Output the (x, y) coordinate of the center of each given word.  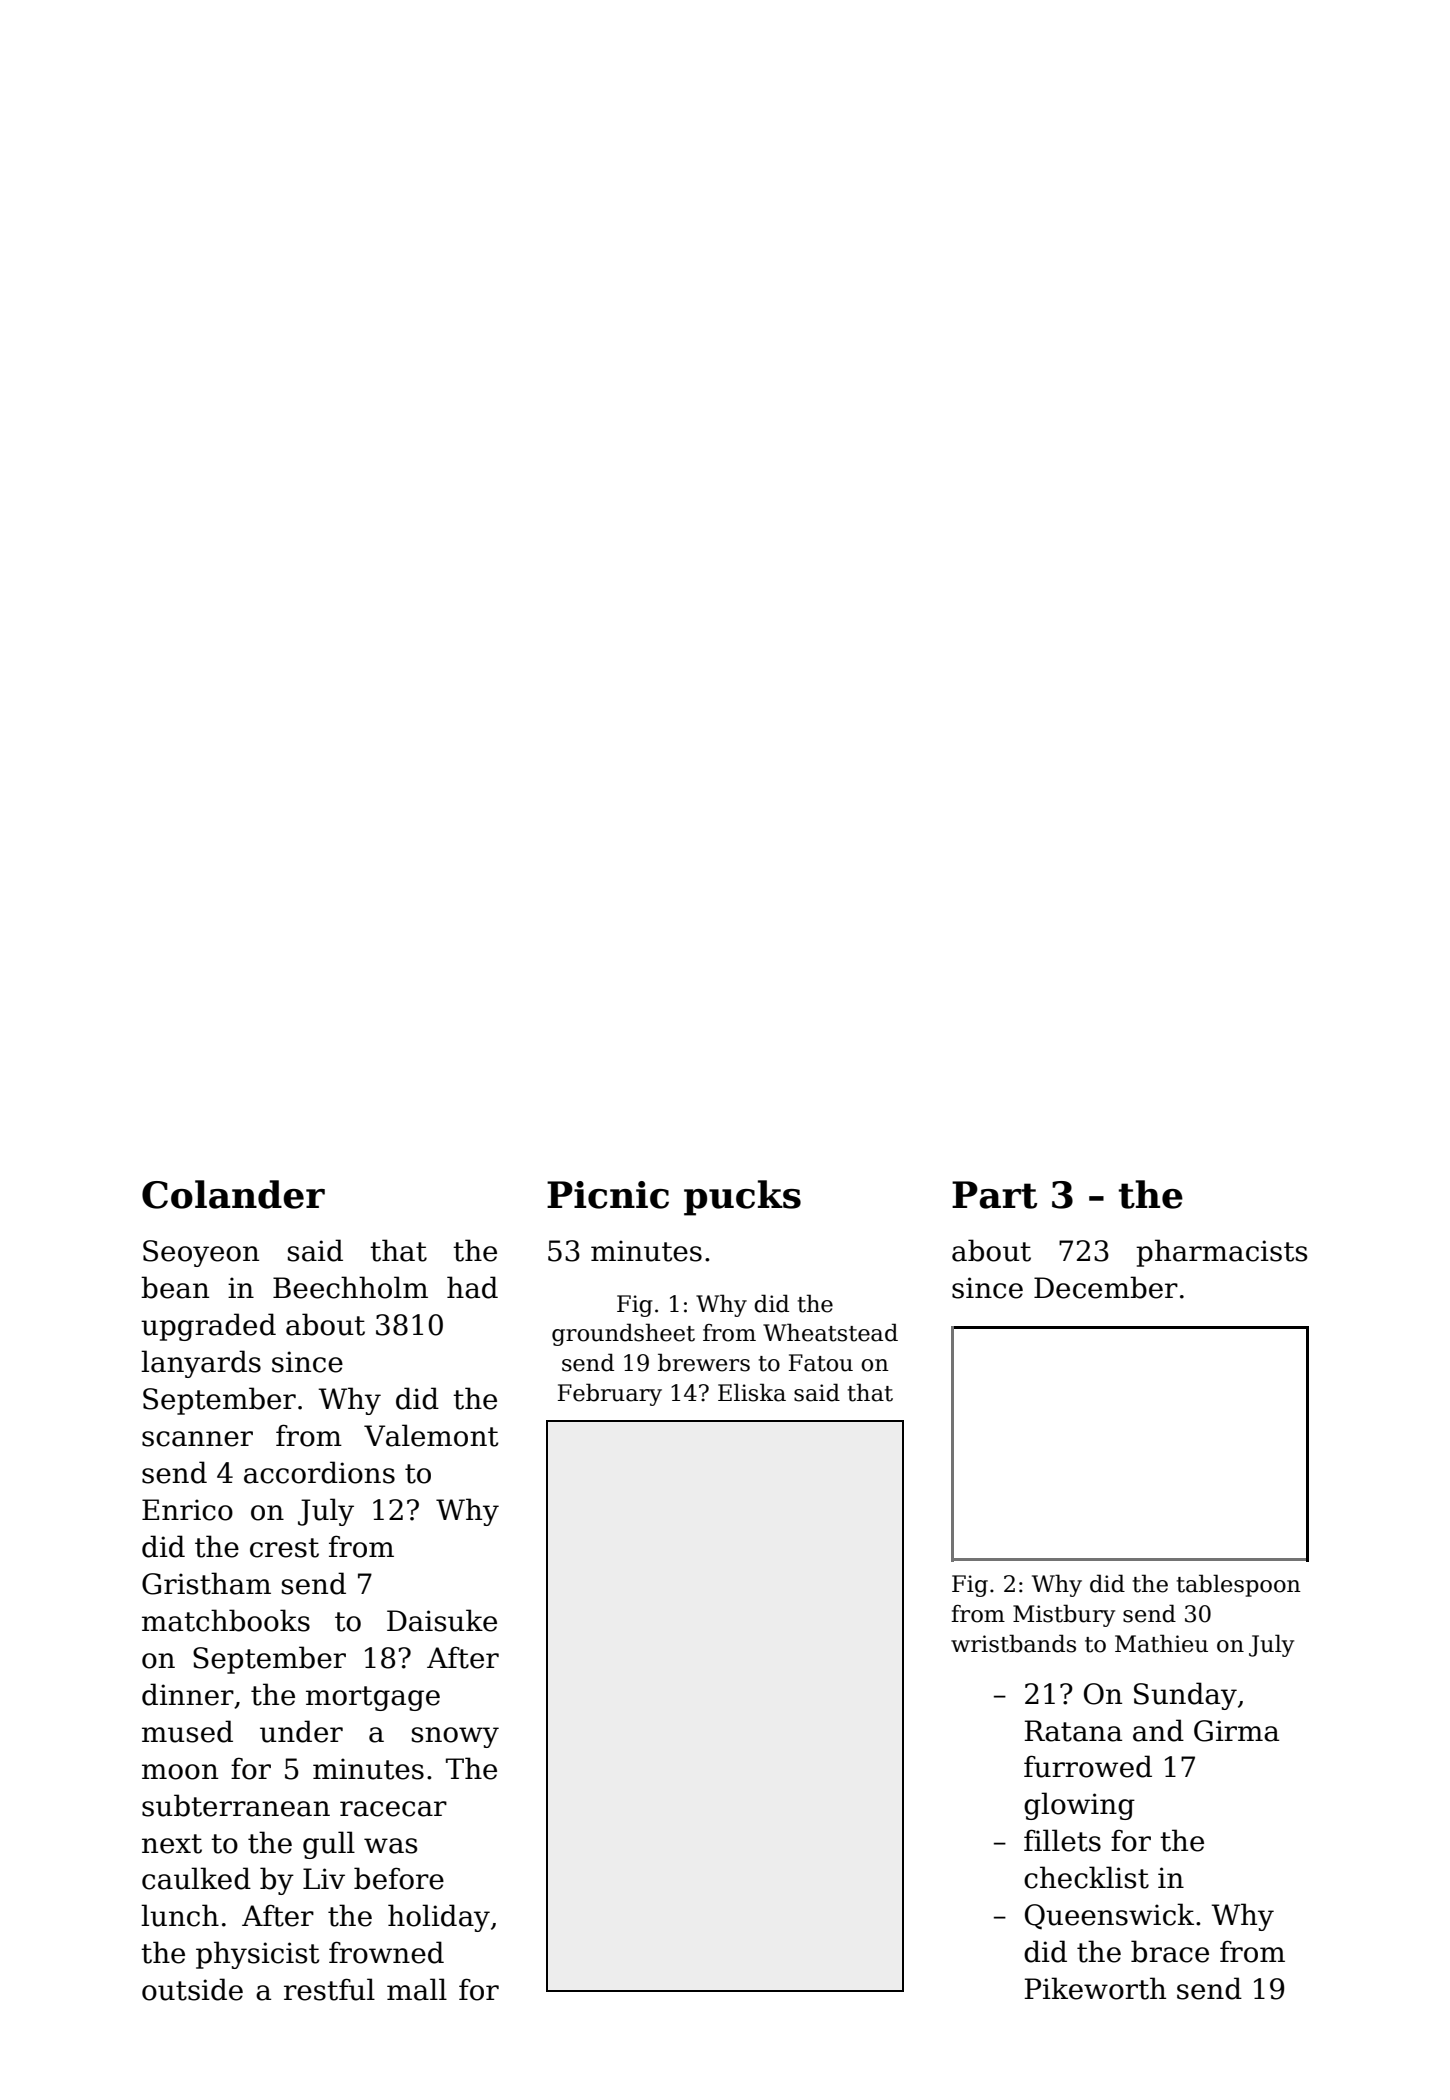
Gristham (206, 1583)
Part (994, 1195)
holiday (439, 1918)
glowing (1079, 1806)
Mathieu (1161, 1643)
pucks (742, 1198)
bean (175, 1287)
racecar (393, 1809)
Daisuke (442, 1620)
